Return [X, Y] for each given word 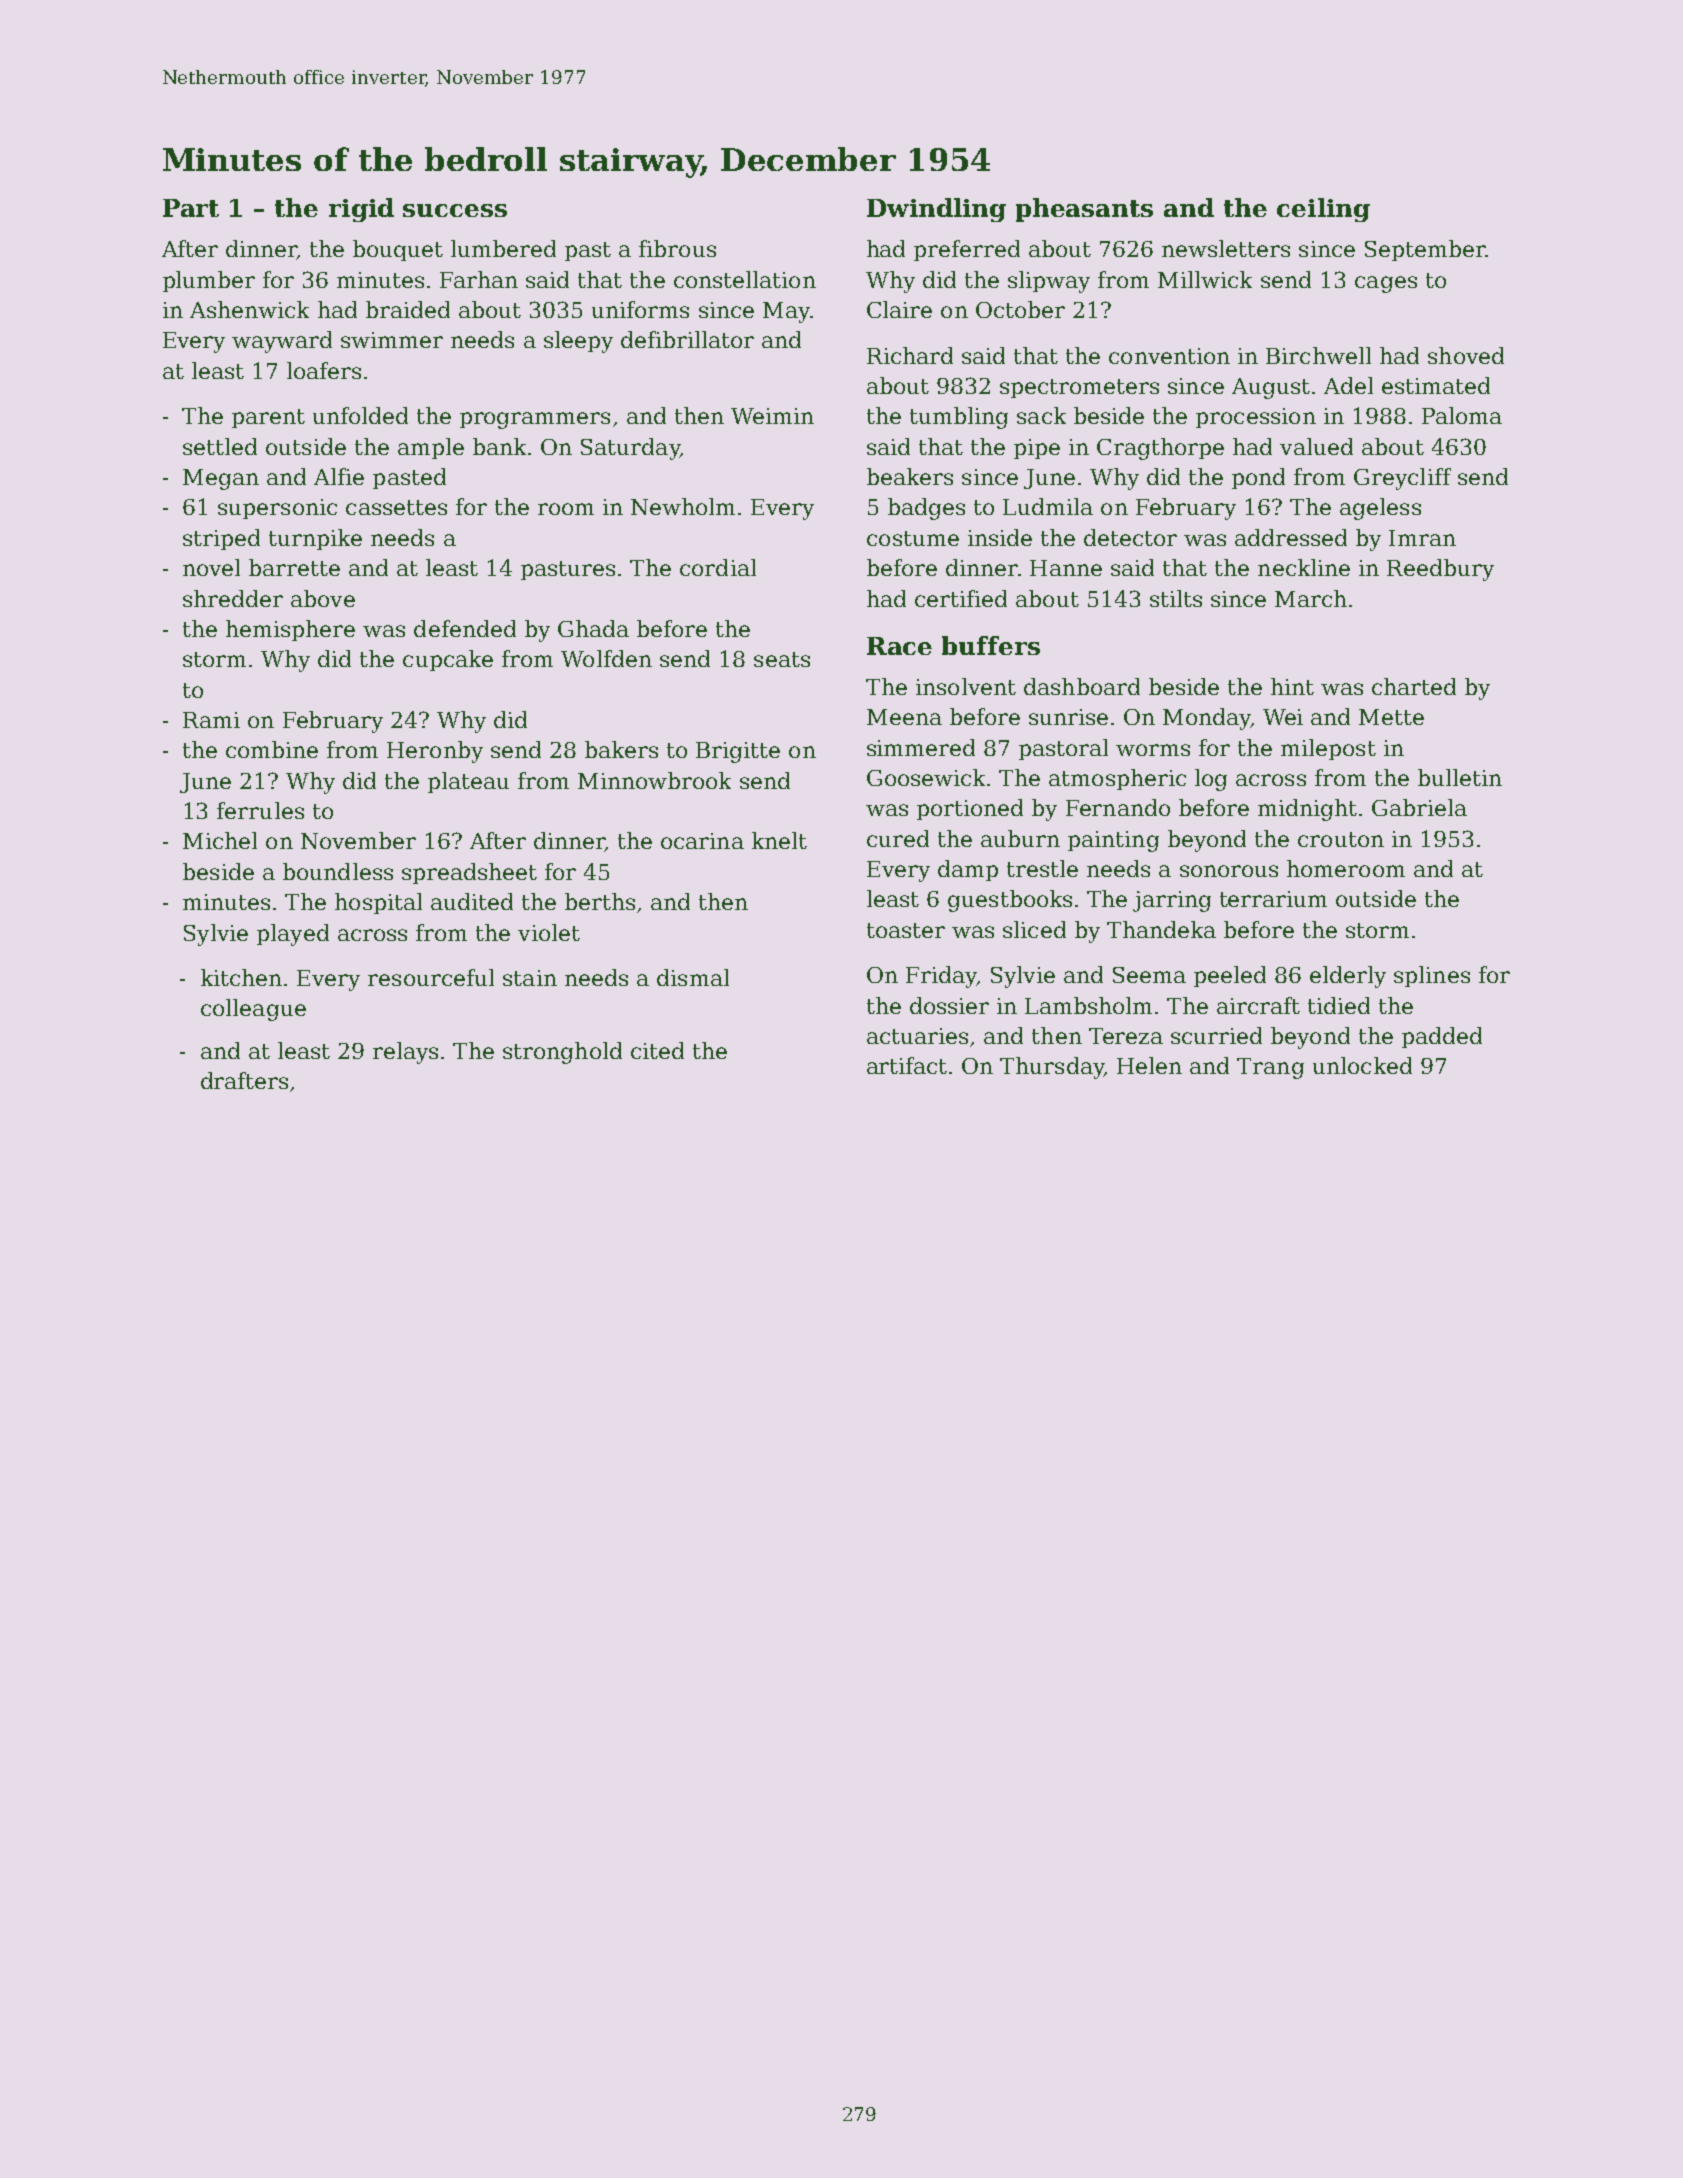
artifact [907, 1065]
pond [1258, 478]
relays [405, 1053]
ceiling [1323, 210]
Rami [211, 720]
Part [191, 208]
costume [913, 538]
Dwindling [936, 210]
